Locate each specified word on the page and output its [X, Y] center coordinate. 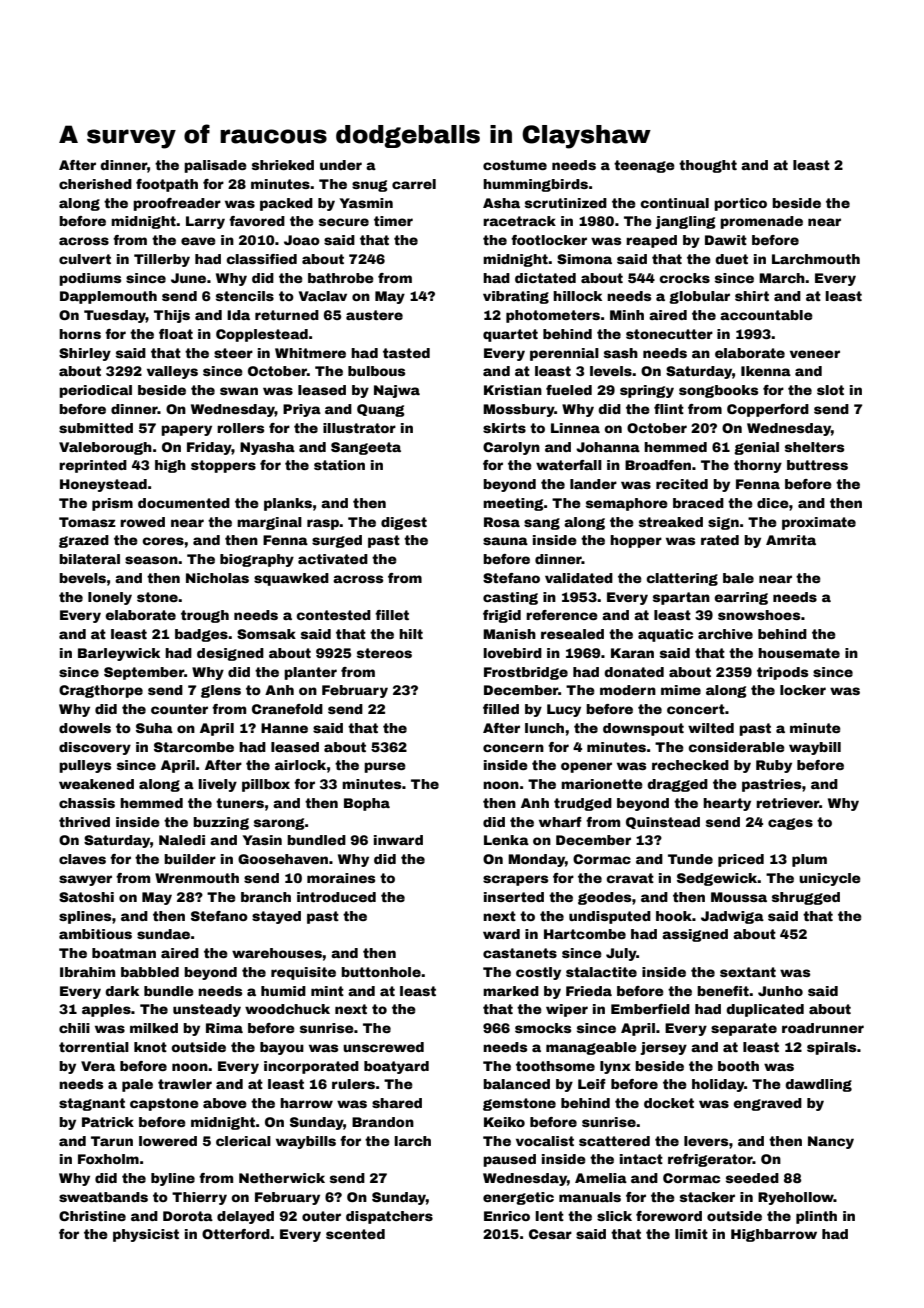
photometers [553, 316]
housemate [799, 653]
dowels [85, 728]
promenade [761, 222]
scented [355, 1234]
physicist [146, 1235]
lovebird [512, 653]
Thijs [172, 316]
